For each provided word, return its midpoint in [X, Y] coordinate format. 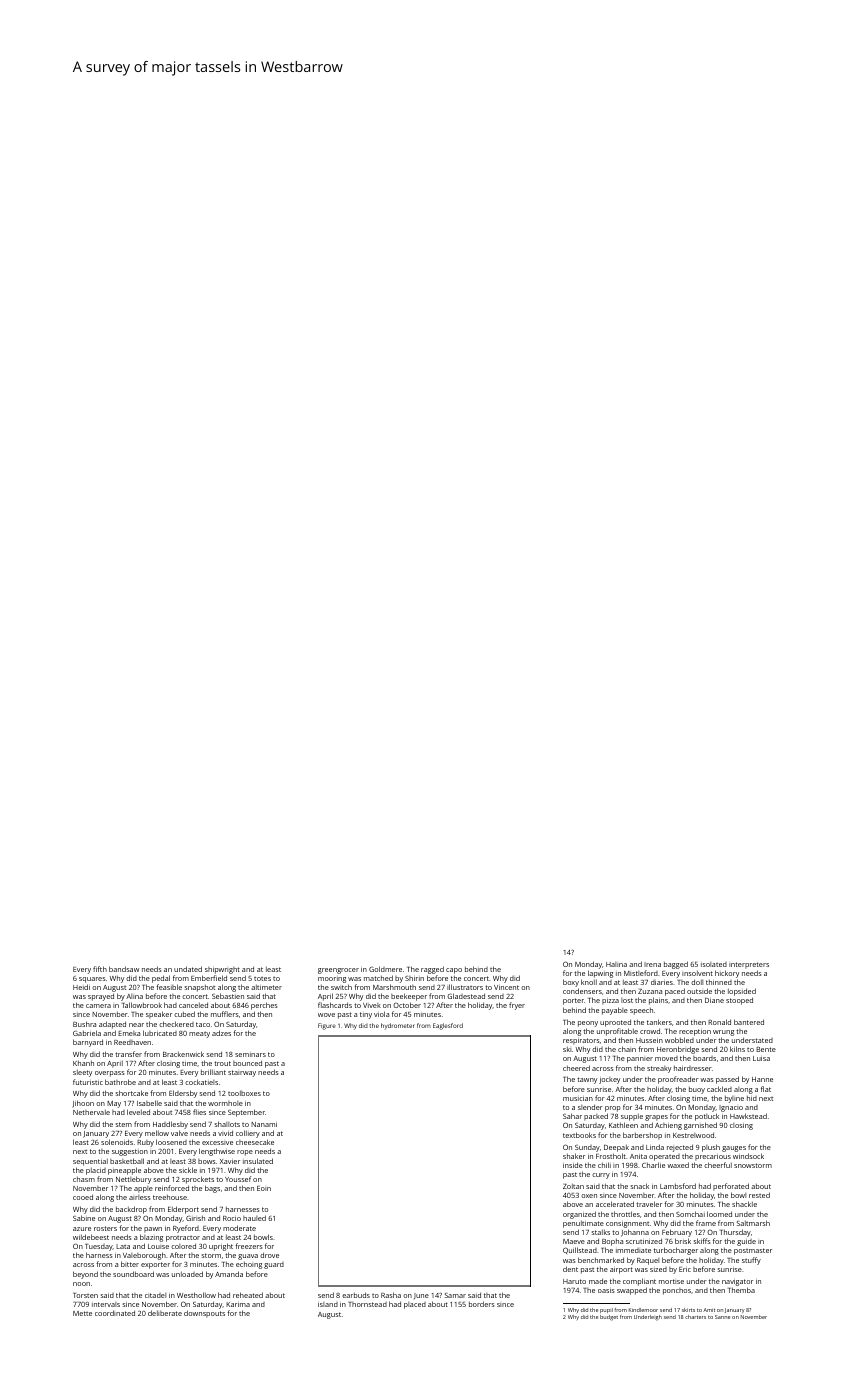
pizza [610, 1002]
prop [612, 1109]
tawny [587, 1080]
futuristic [88, 1082]
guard [274, 1265]
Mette [82, 1313]
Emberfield [209, 978]
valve [179, 1133]
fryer [517, 1006]
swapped [632, 1291]
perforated [731, 1187]
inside [573, 1165]
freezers [249, 1246]
